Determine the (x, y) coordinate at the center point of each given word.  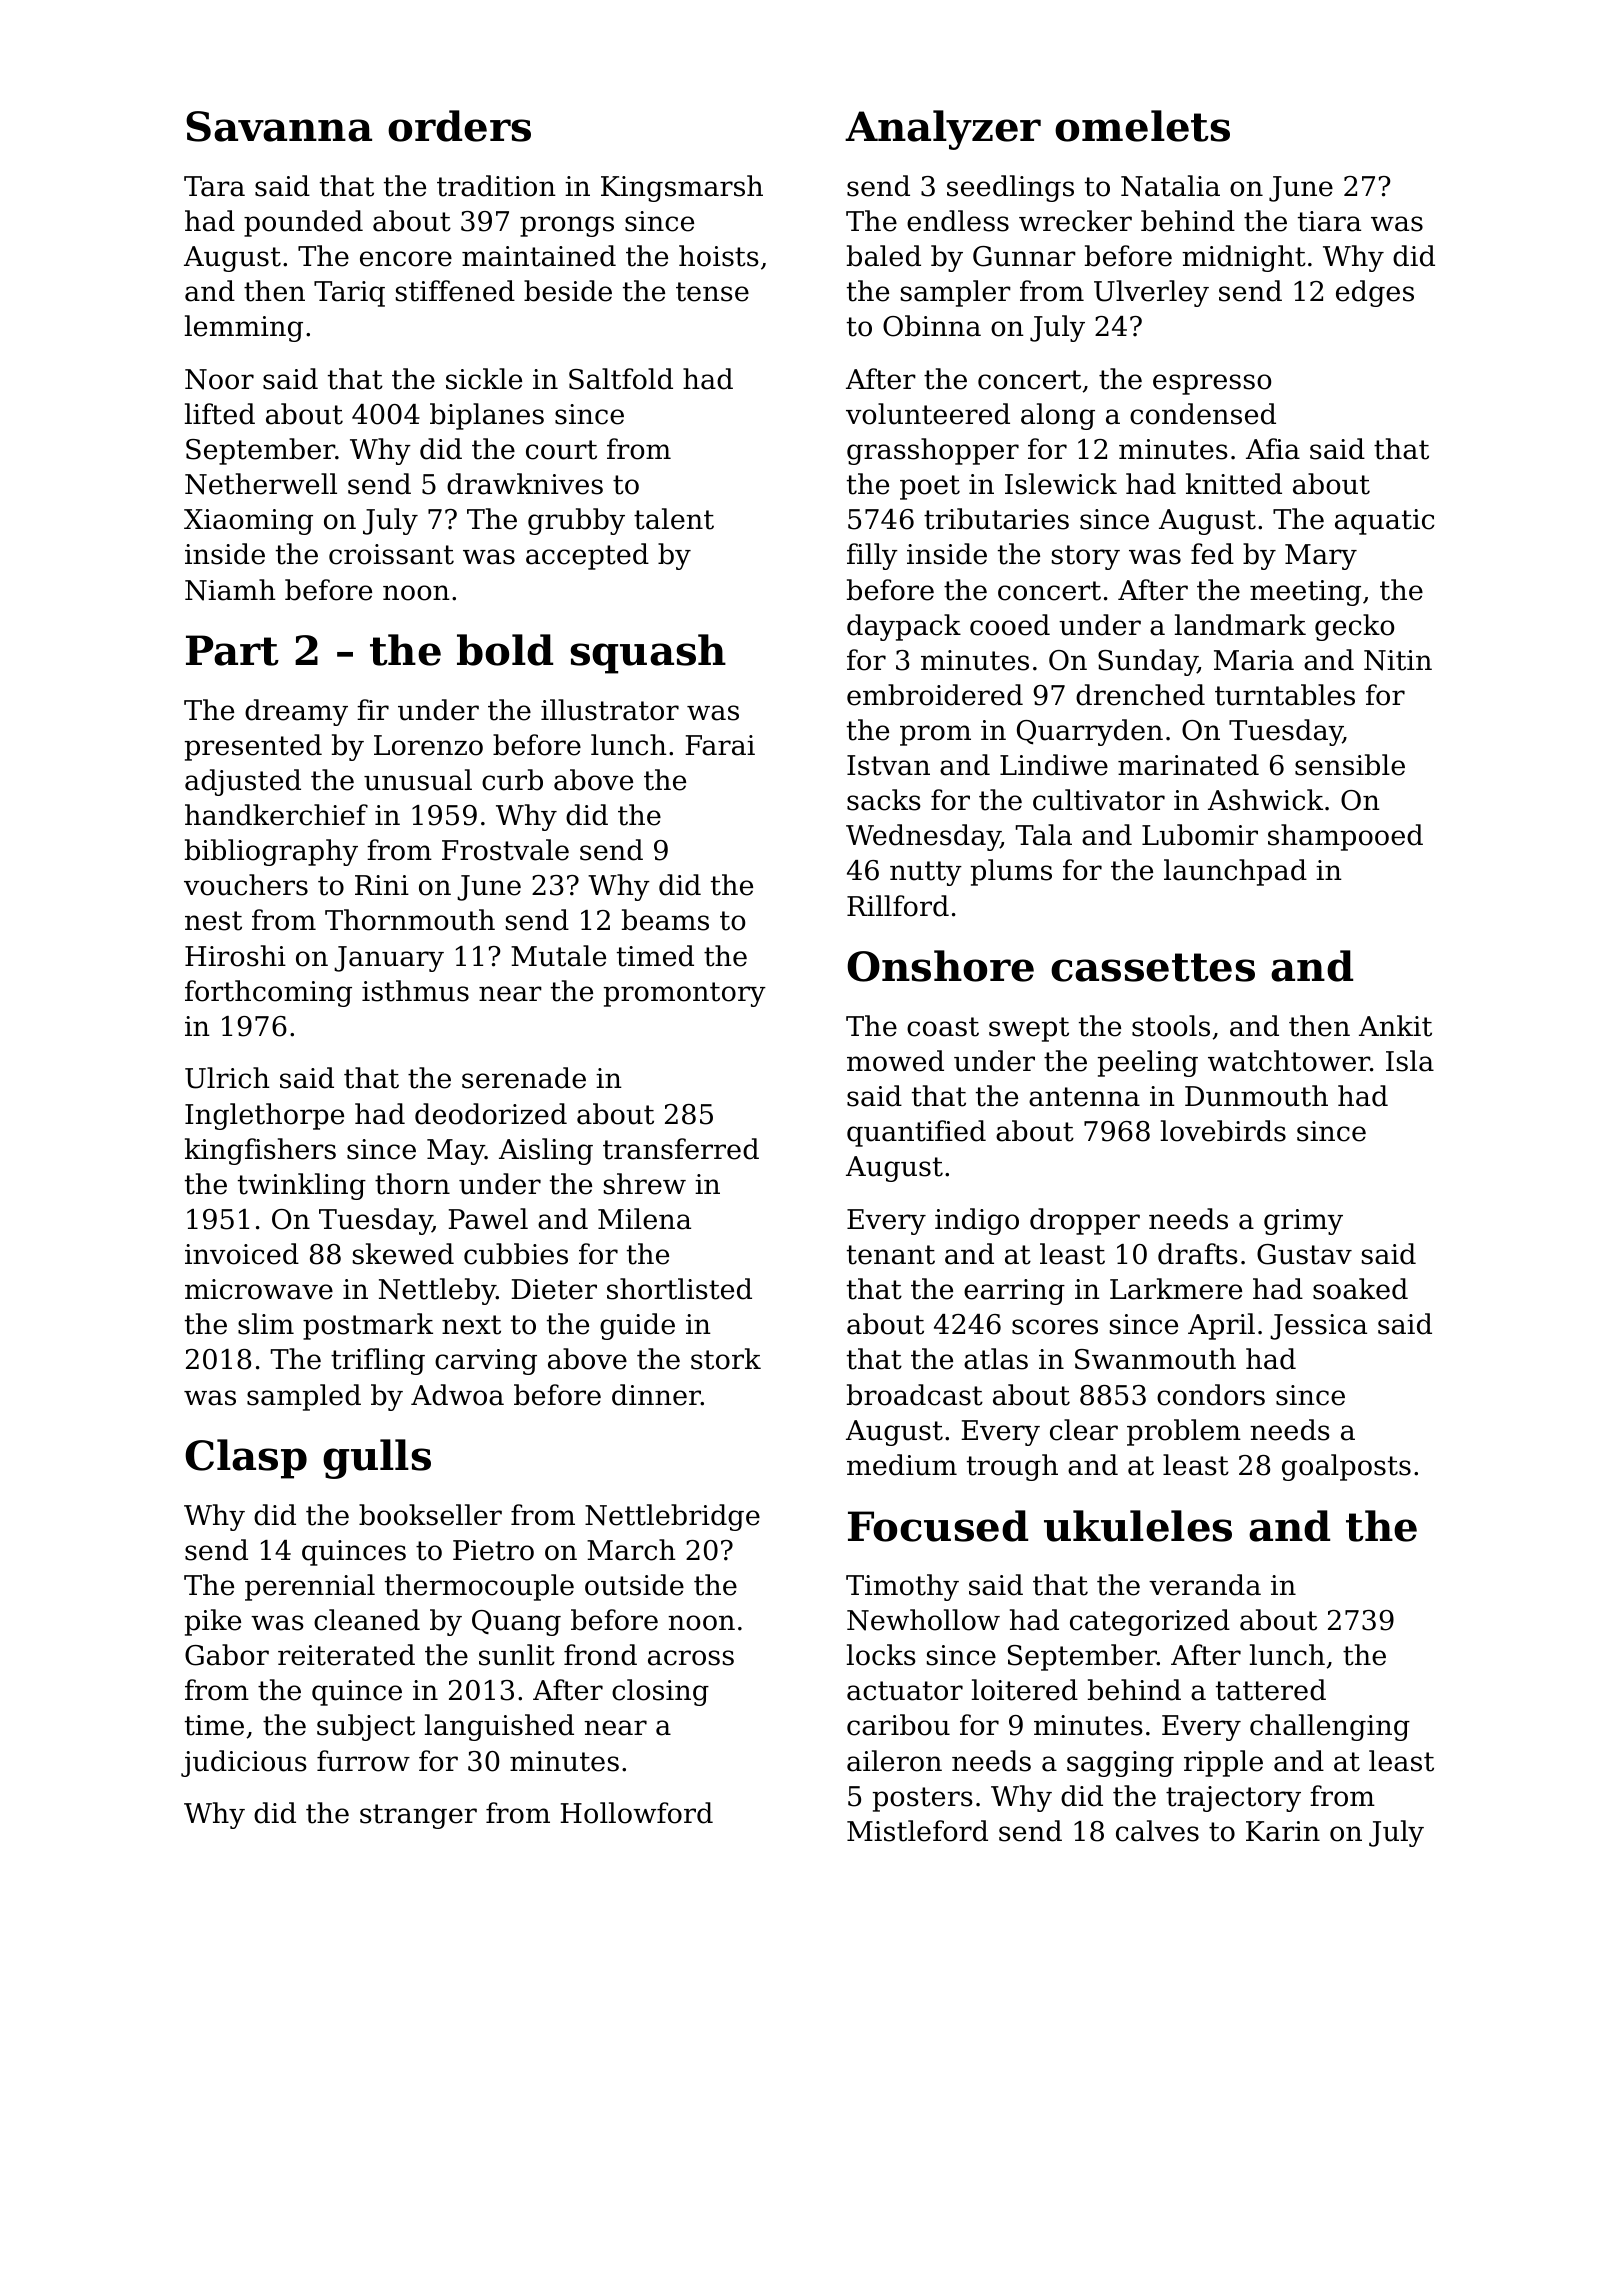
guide (637, 1326)
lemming (244, 328)
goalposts (1346, 1467)
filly (872, 556)
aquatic (1385, 522)
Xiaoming (248, 522)
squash (648, 654)
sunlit (517, 1655)
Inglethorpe (264, 1116)
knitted (1234, 484)
